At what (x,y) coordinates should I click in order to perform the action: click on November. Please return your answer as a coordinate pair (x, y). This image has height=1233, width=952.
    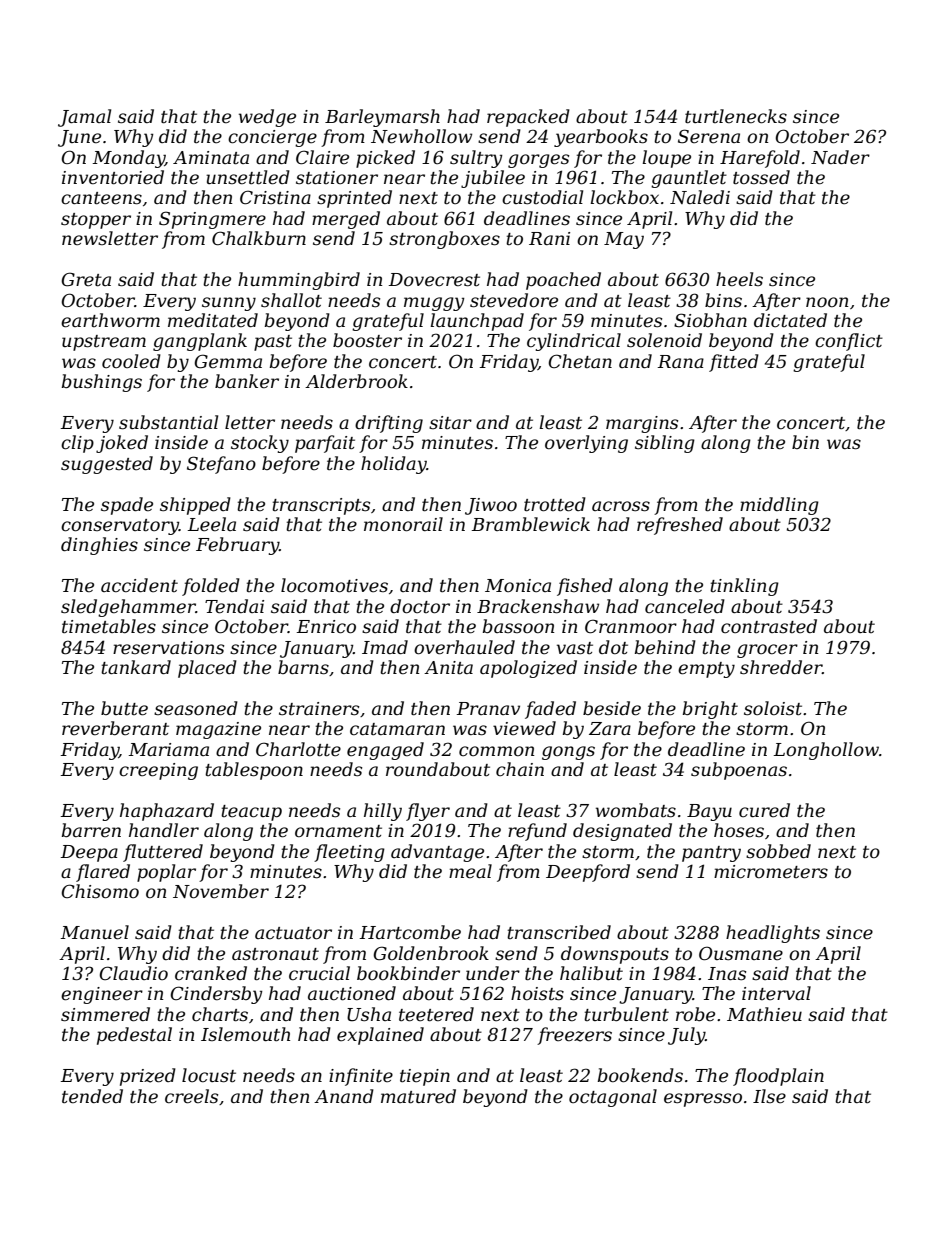
    Looking at the image, I should click on (221, 891).
